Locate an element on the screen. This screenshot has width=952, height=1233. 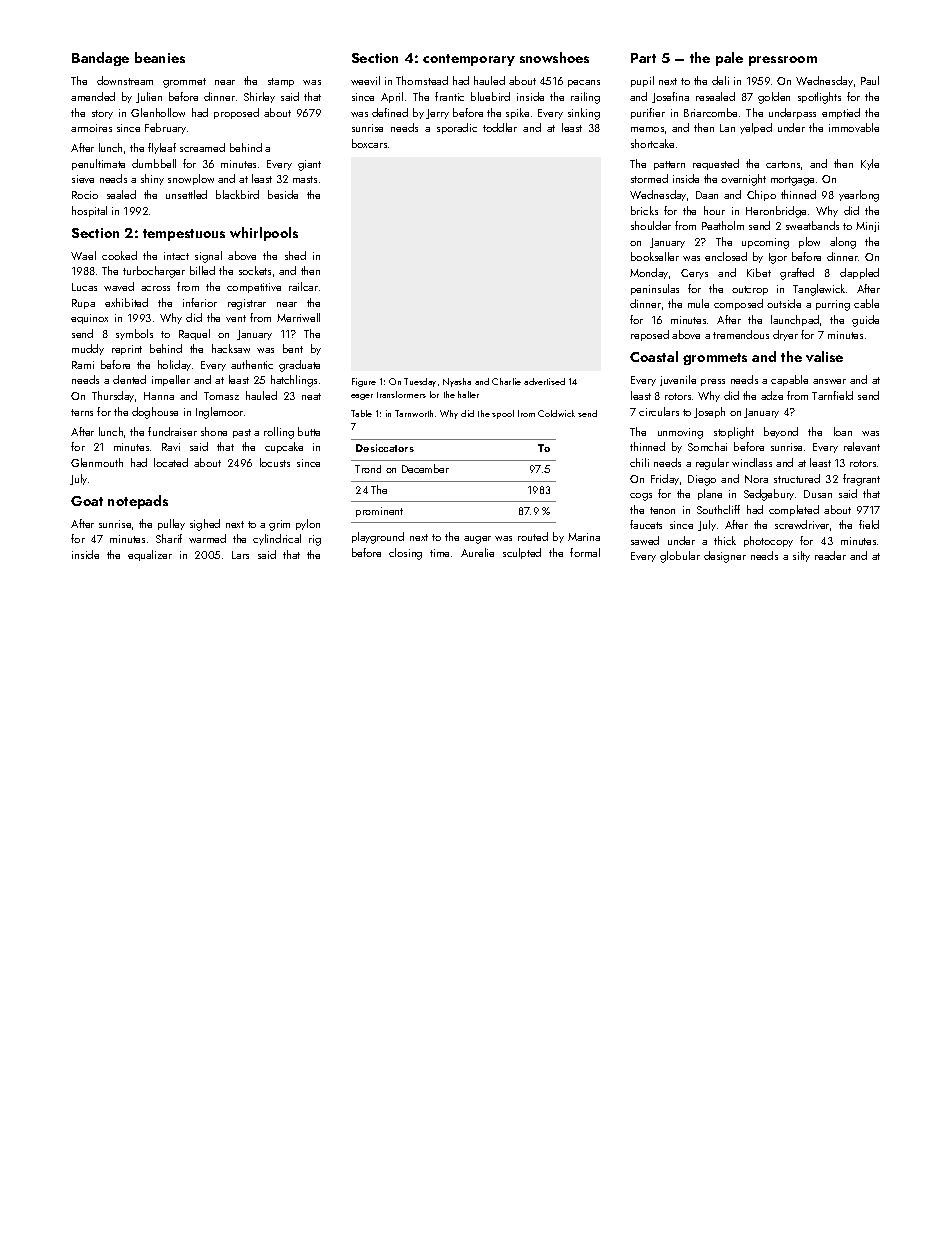
Tuesday is located at coordinates (420, 382).
